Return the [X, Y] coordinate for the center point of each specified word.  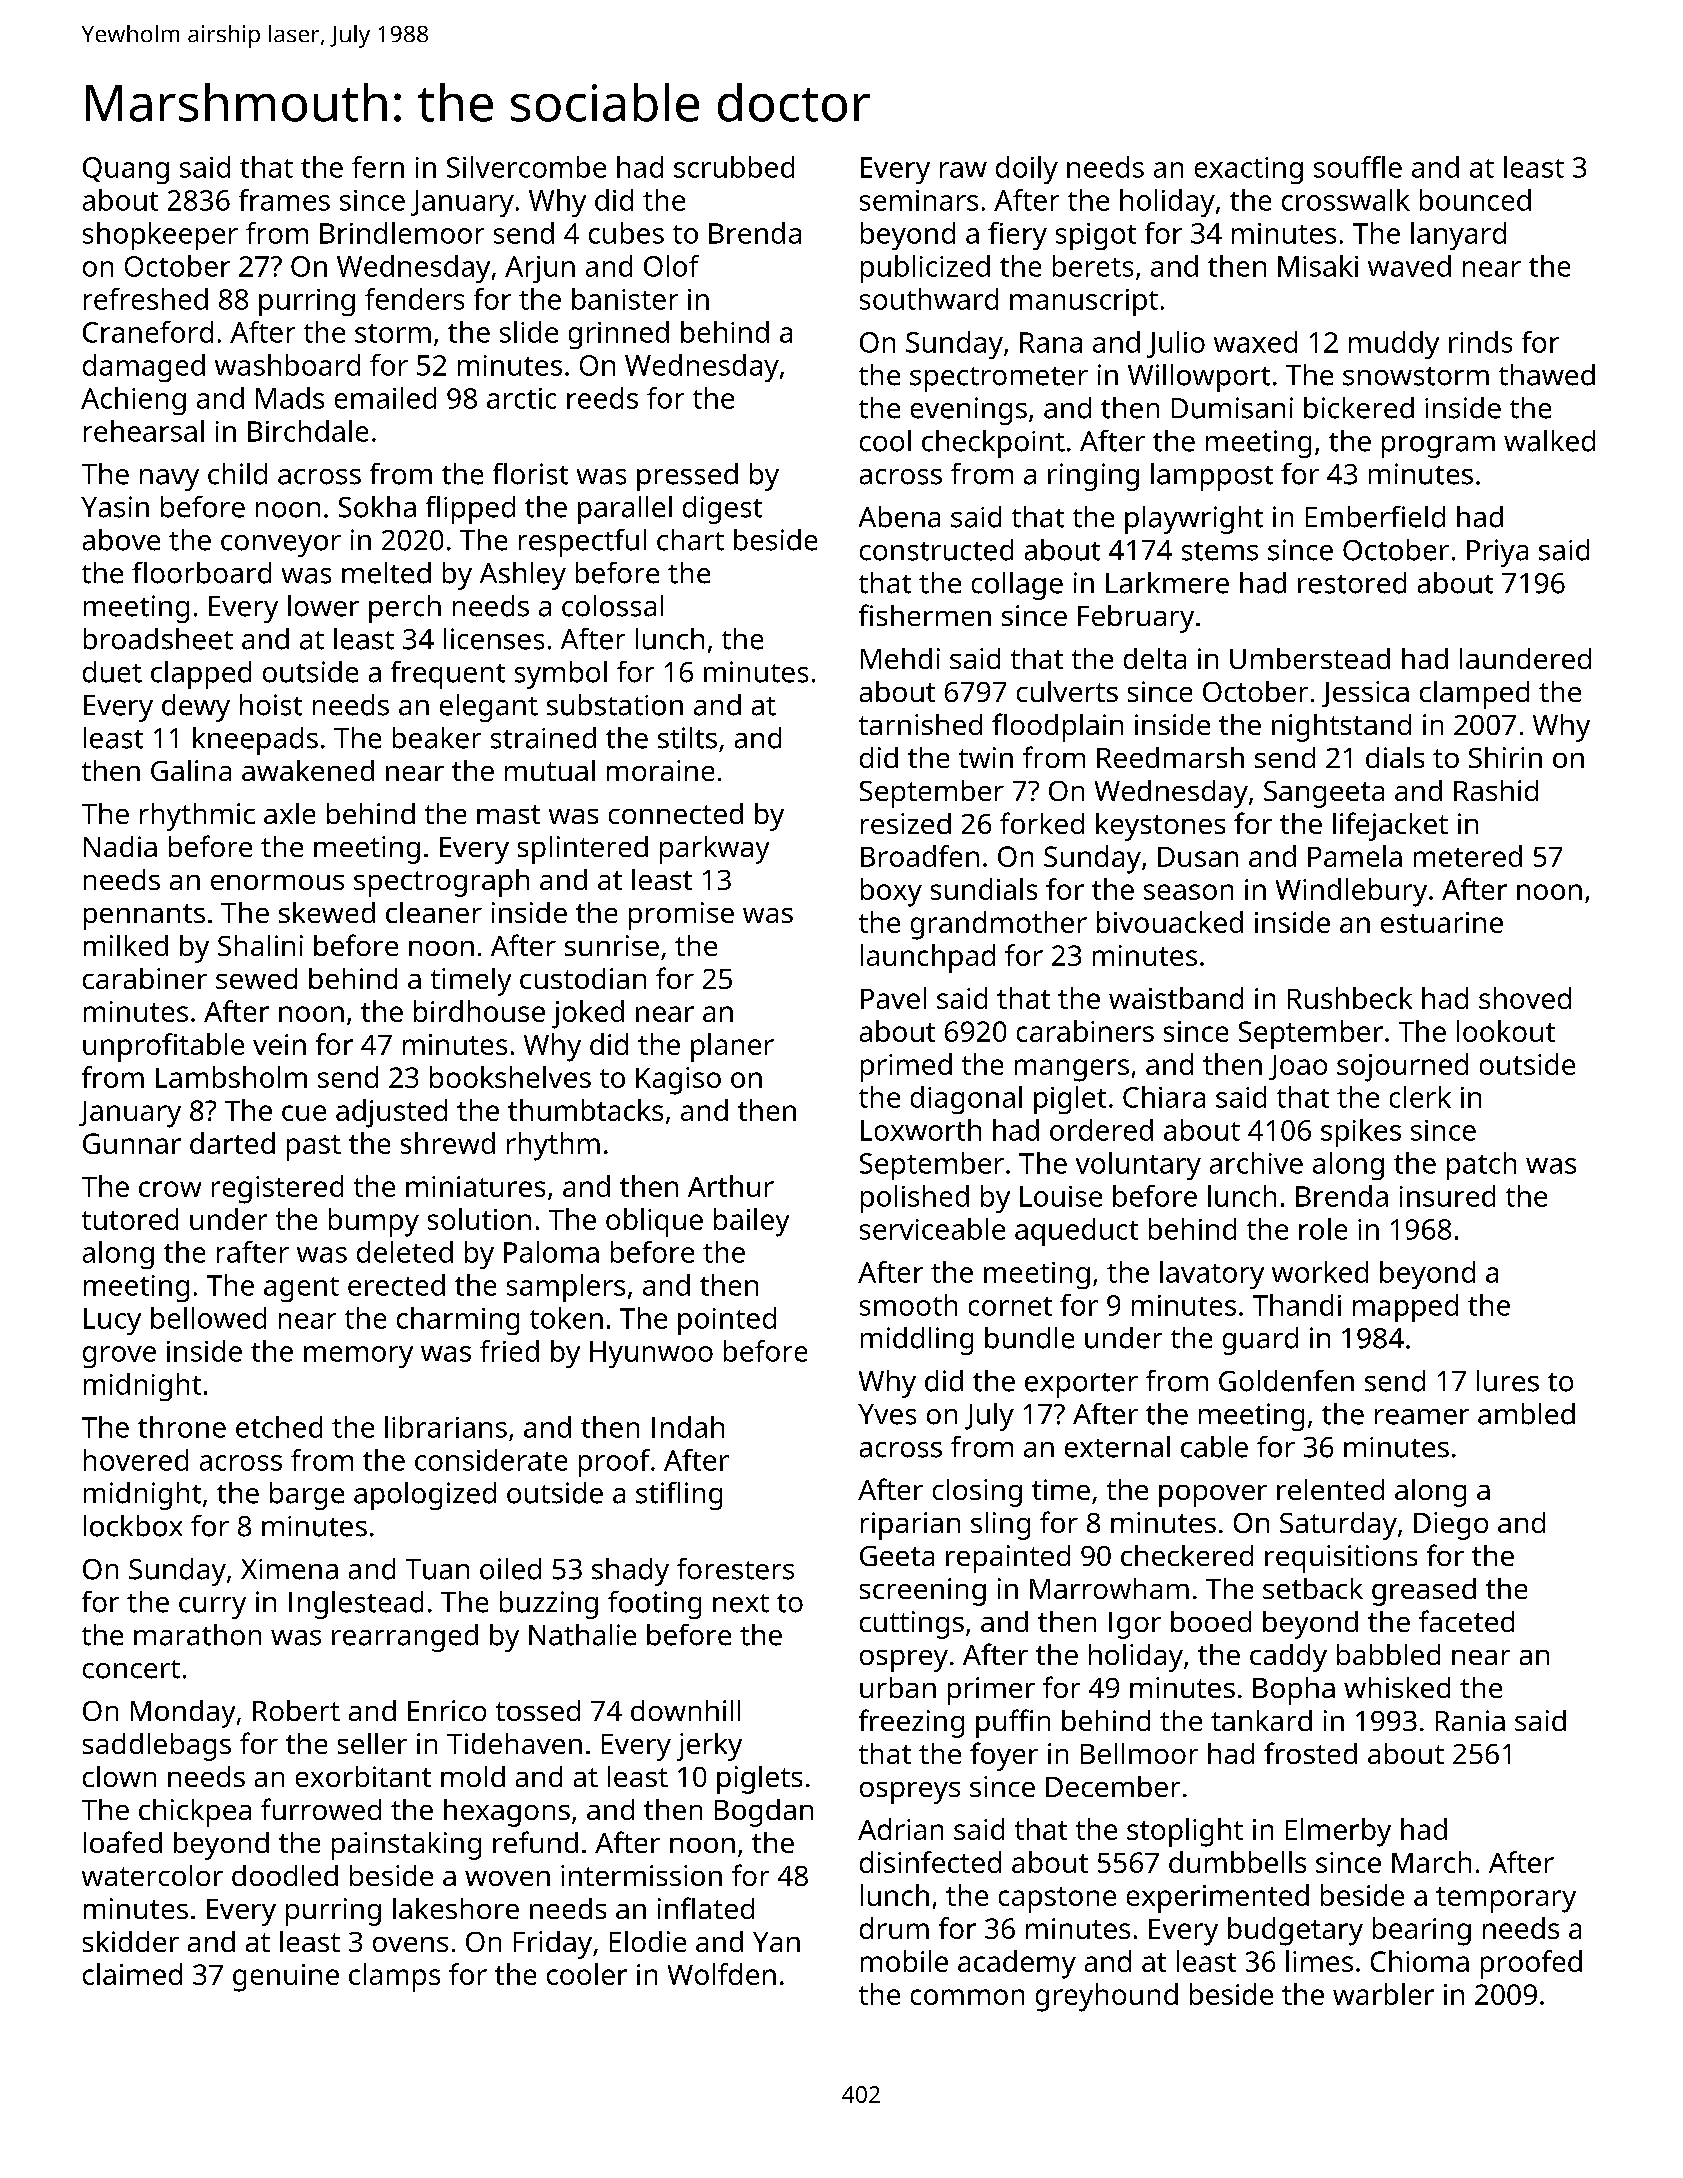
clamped [1474, 695]
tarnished [920, 724]
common [967, 1997]
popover [1213, 1496]
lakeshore [456, 1908]
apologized [425, 1496]
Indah [688, 1427]
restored [1352, 583]
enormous [277, 882]
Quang [126, 170]
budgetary [1295, 1931]
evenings [969, 411]
